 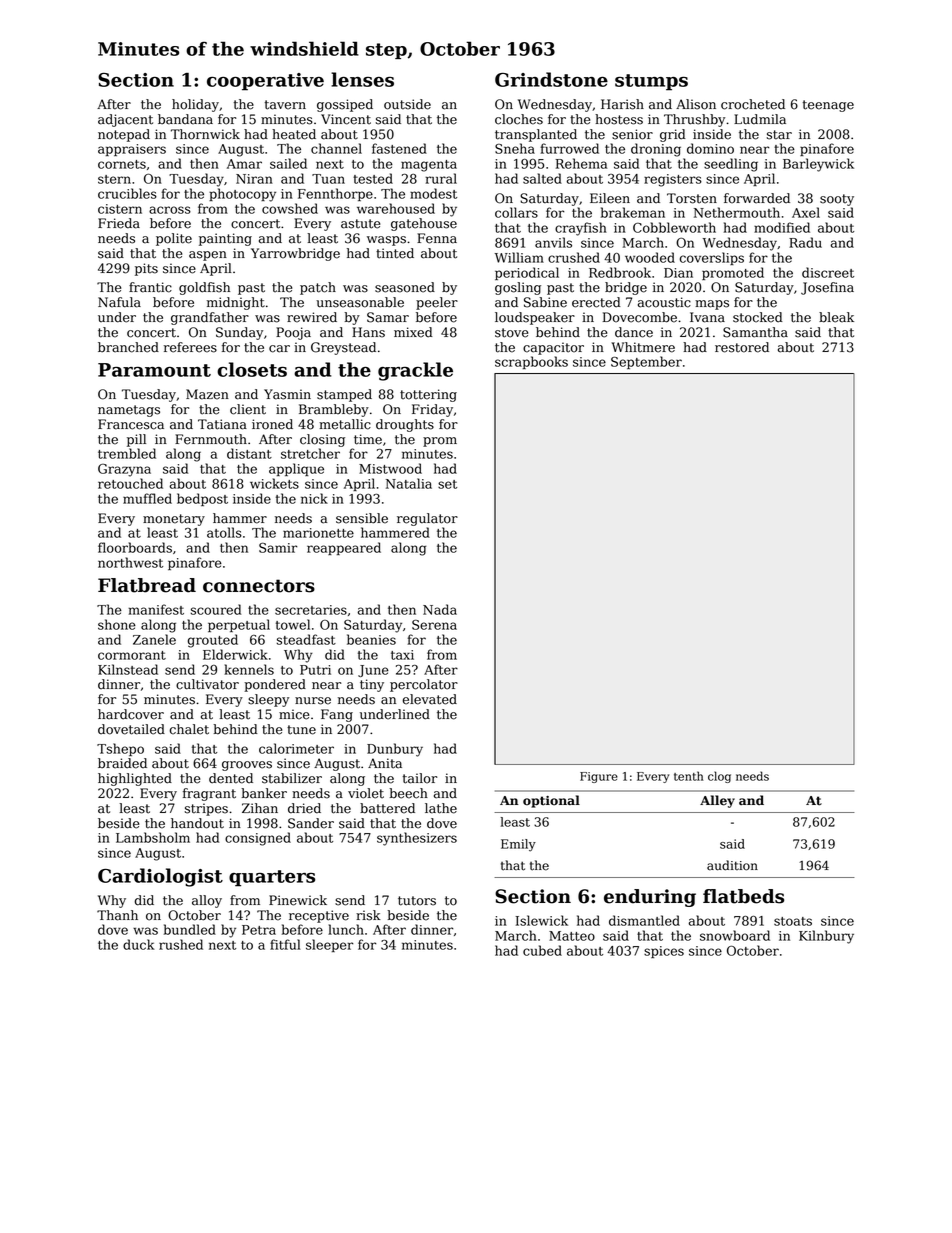 What do you see at coordinates (131, 714) in the document?
I see `hardcover` at bounding box center [131, 714].
